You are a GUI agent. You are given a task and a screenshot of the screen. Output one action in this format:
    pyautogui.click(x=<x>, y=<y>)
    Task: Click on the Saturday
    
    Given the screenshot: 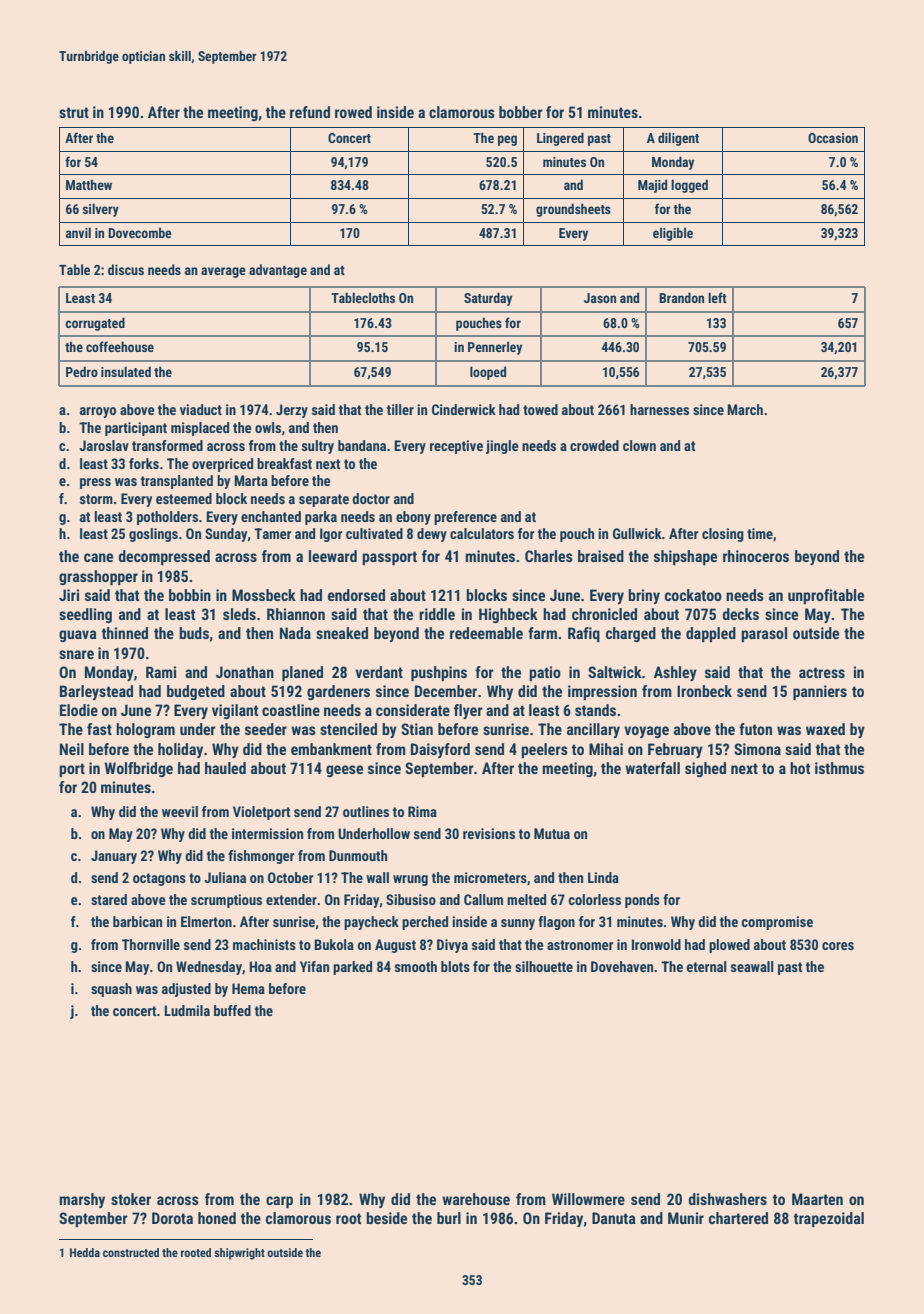 What is the action you would take?
    pyautogui.click(x=488, y=299)
